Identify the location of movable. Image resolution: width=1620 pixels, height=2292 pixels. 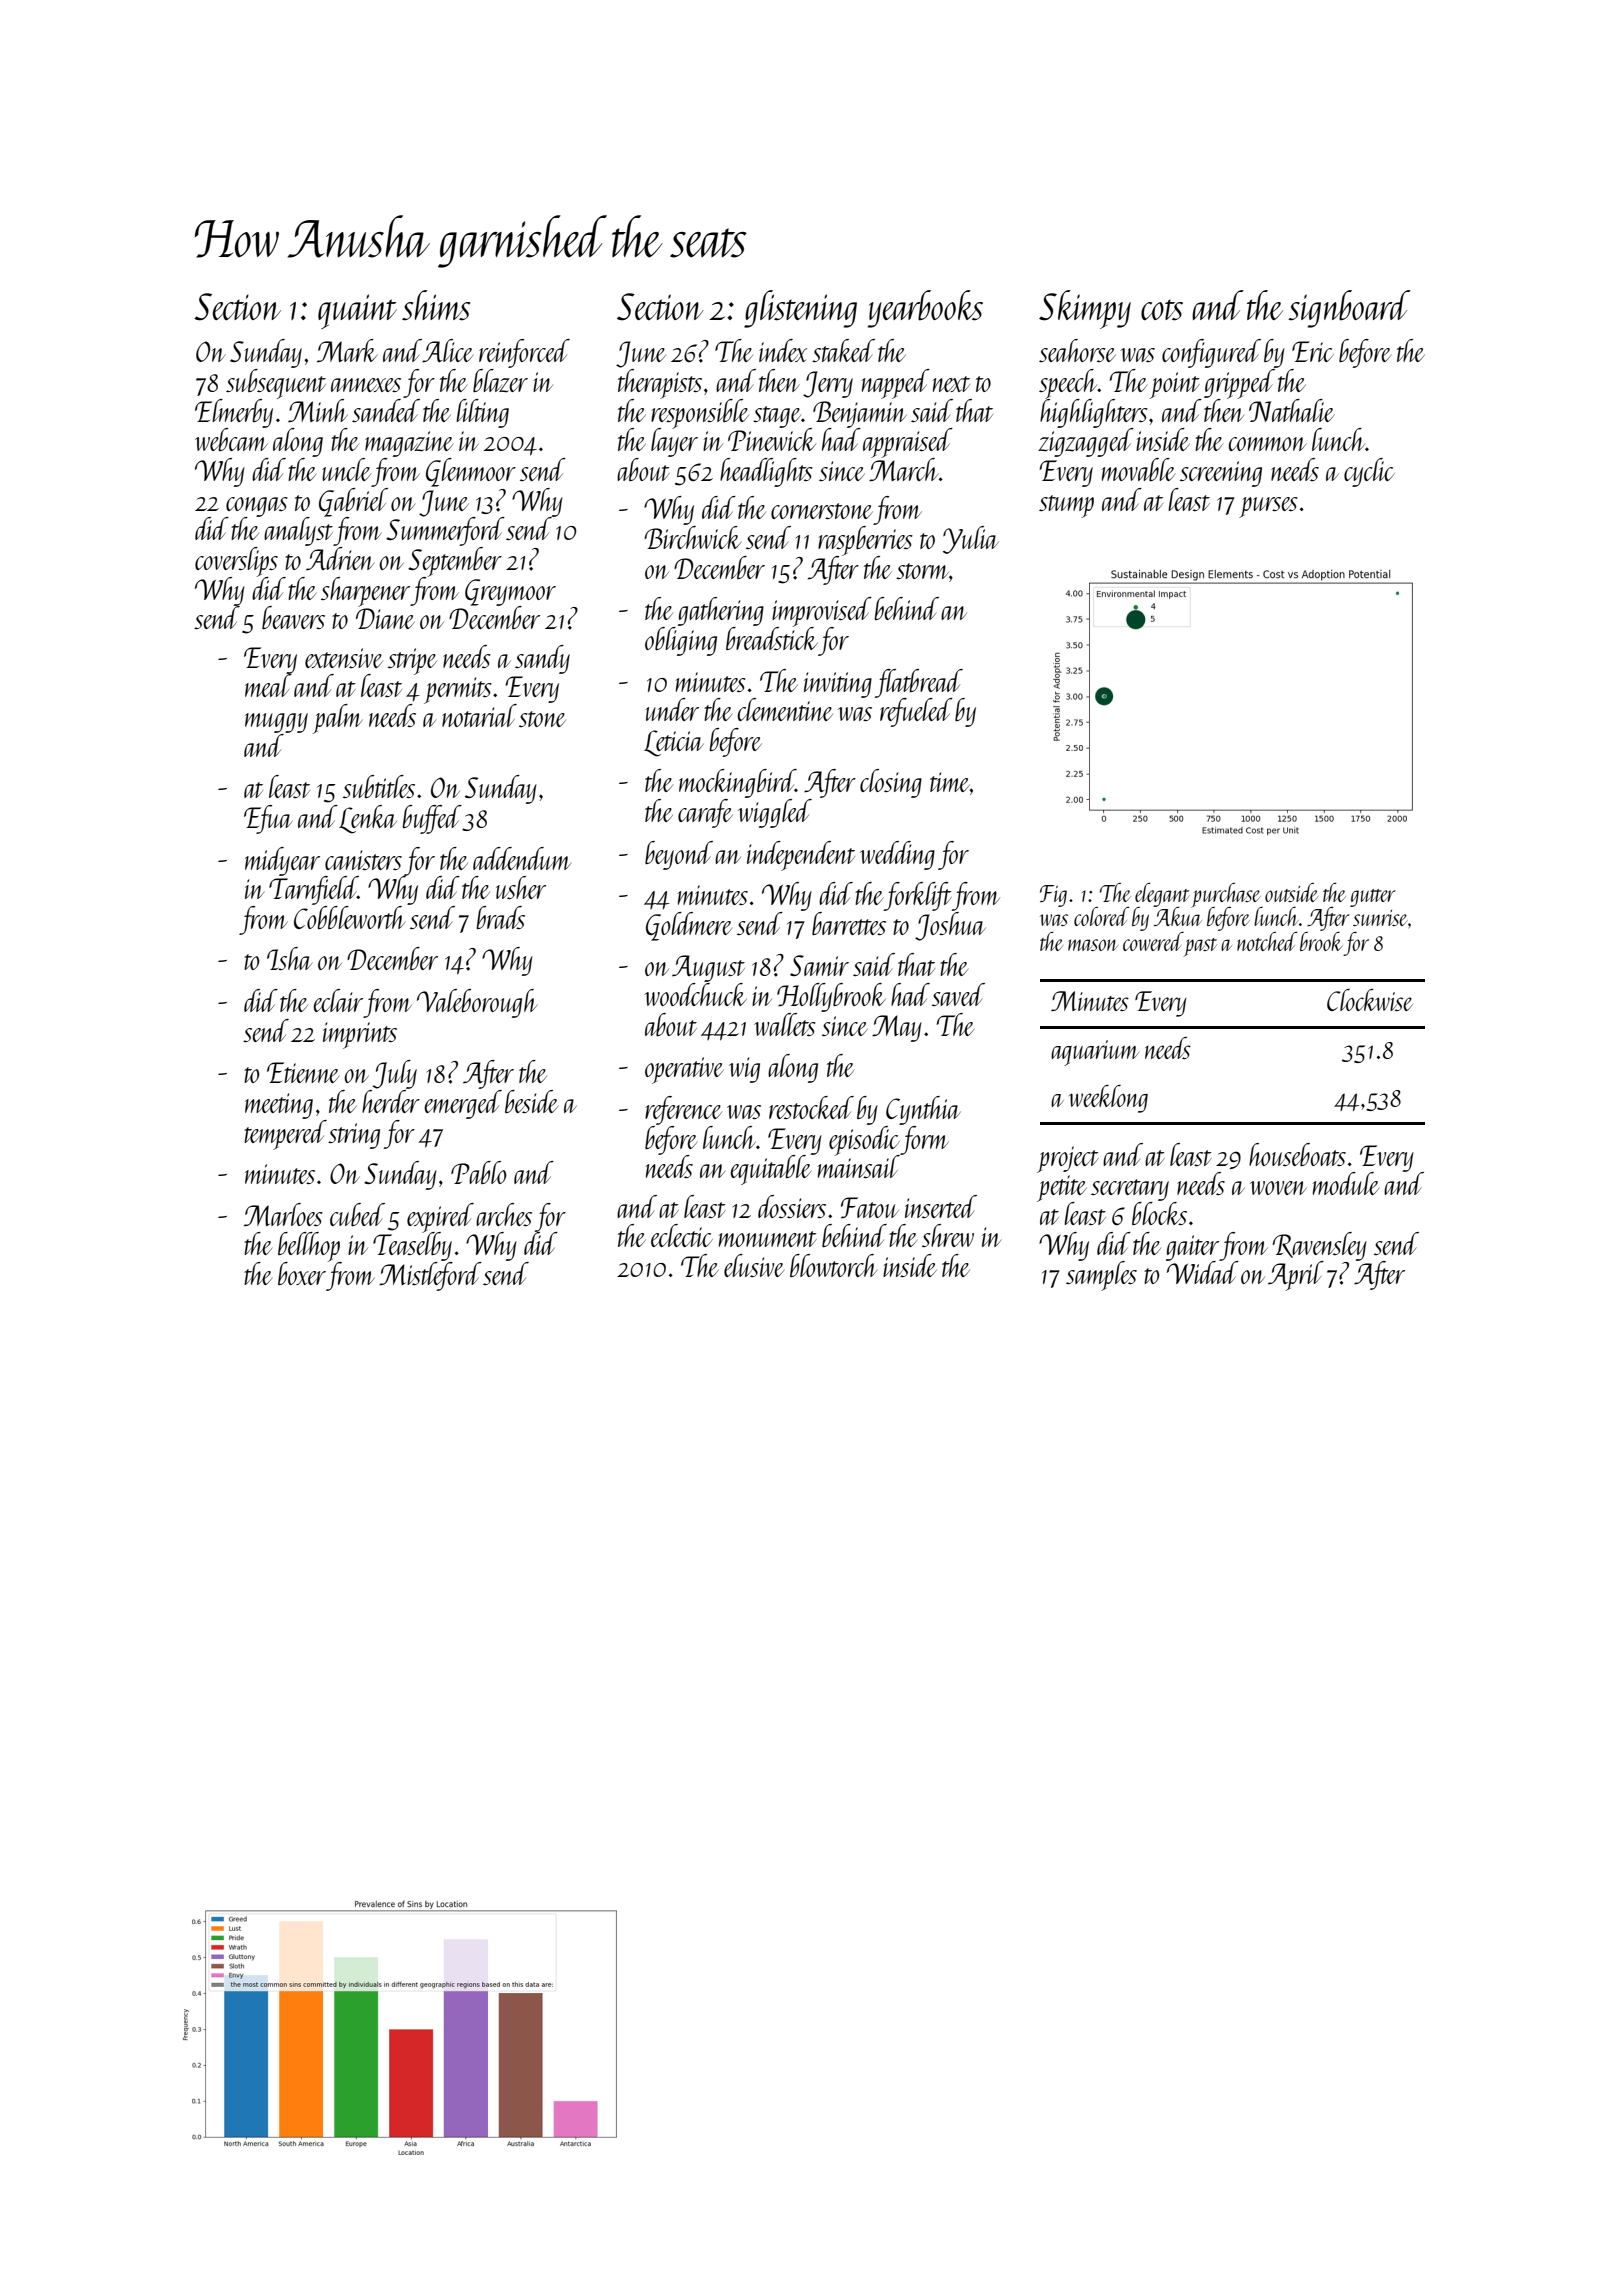
(1139, 469).
